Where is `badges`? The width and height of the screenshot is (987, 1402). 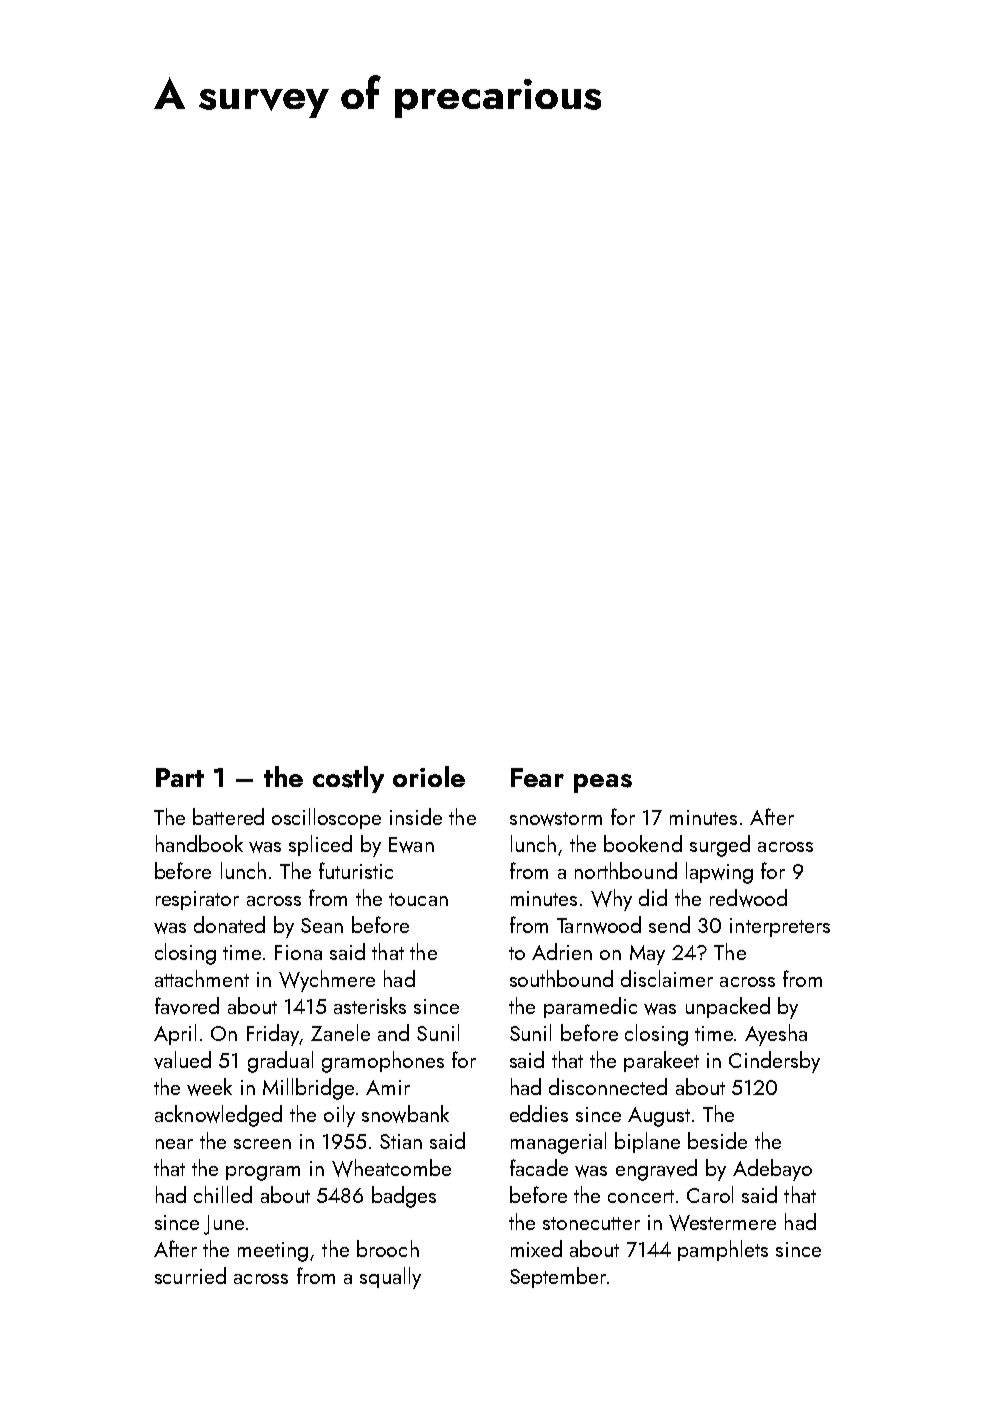 badges is located at coordinates (404, 1197).
